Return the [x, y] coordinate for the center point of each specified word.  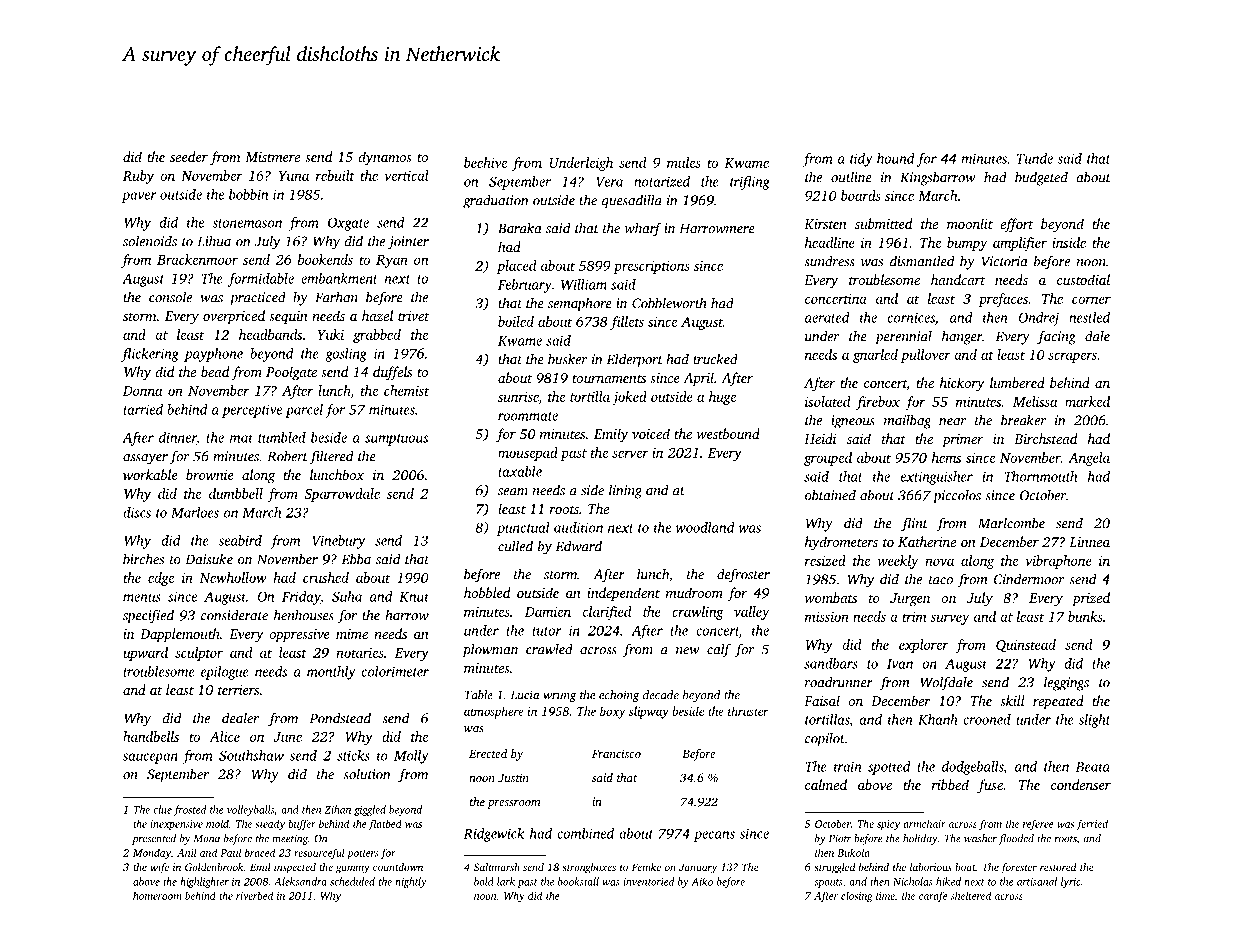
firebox [878, 403]
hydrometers [841, 543]
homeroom [157, 895]
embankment [339, 278]
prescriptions [651, 267]
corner [1091, 300]
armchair [924, 823]
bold [484, 881]
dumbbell [236, 493]
